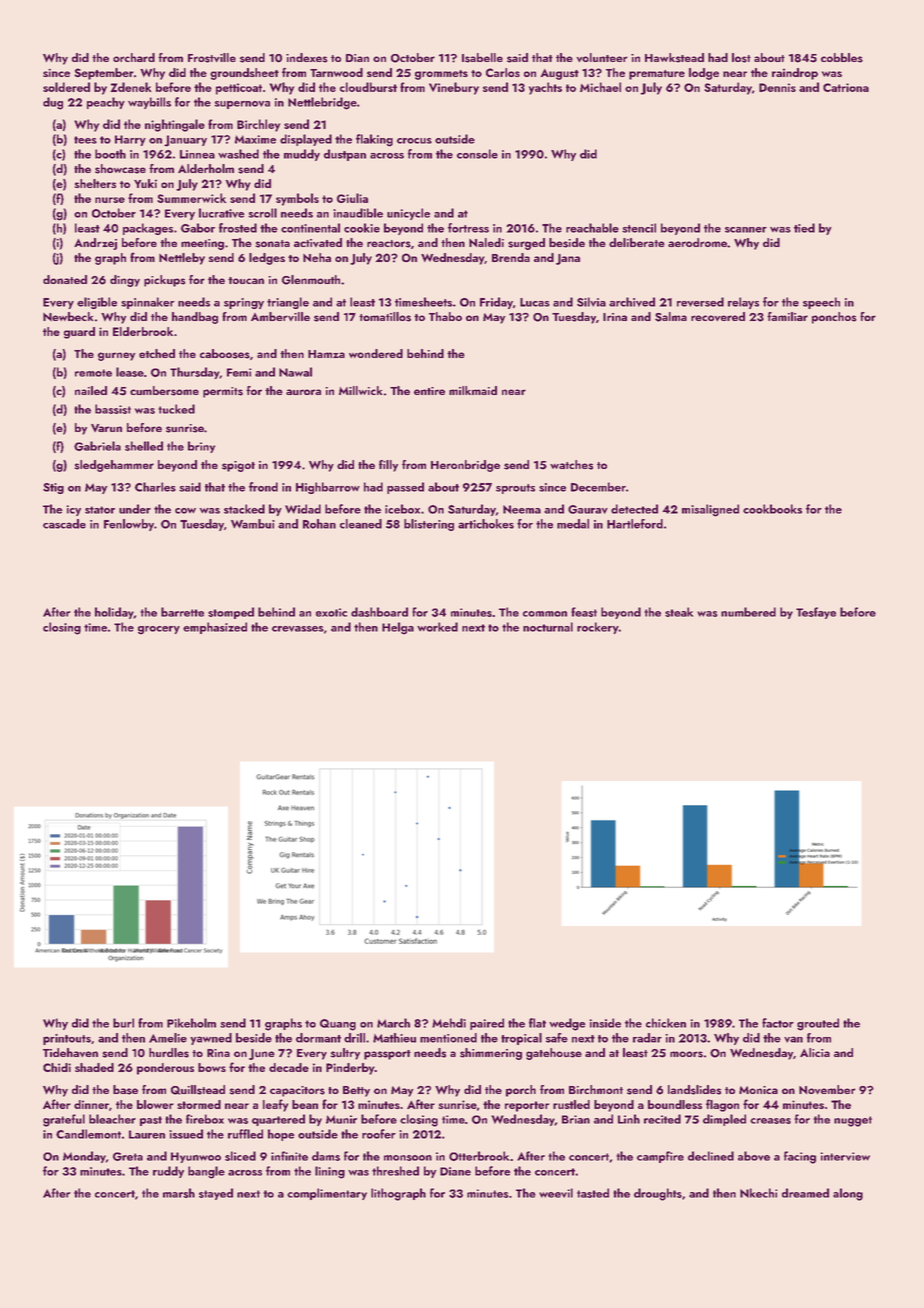  I want to click on crevasses, so click(298, 629).
